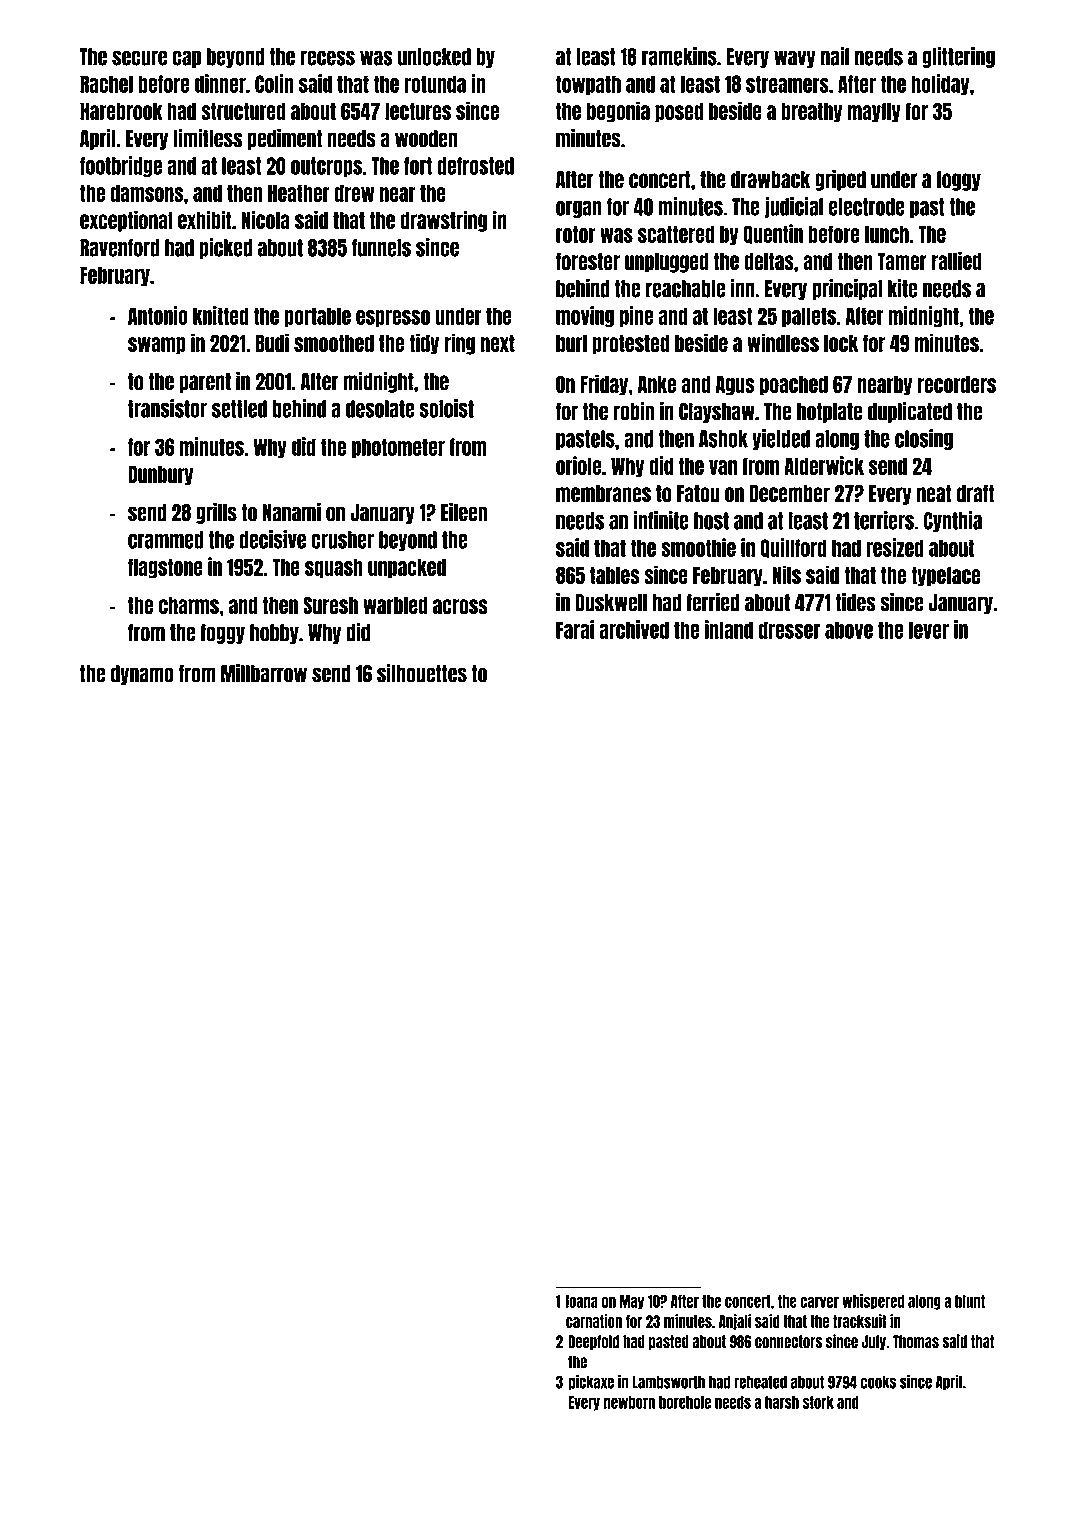  I want to click on recess, so click(327, 58).
